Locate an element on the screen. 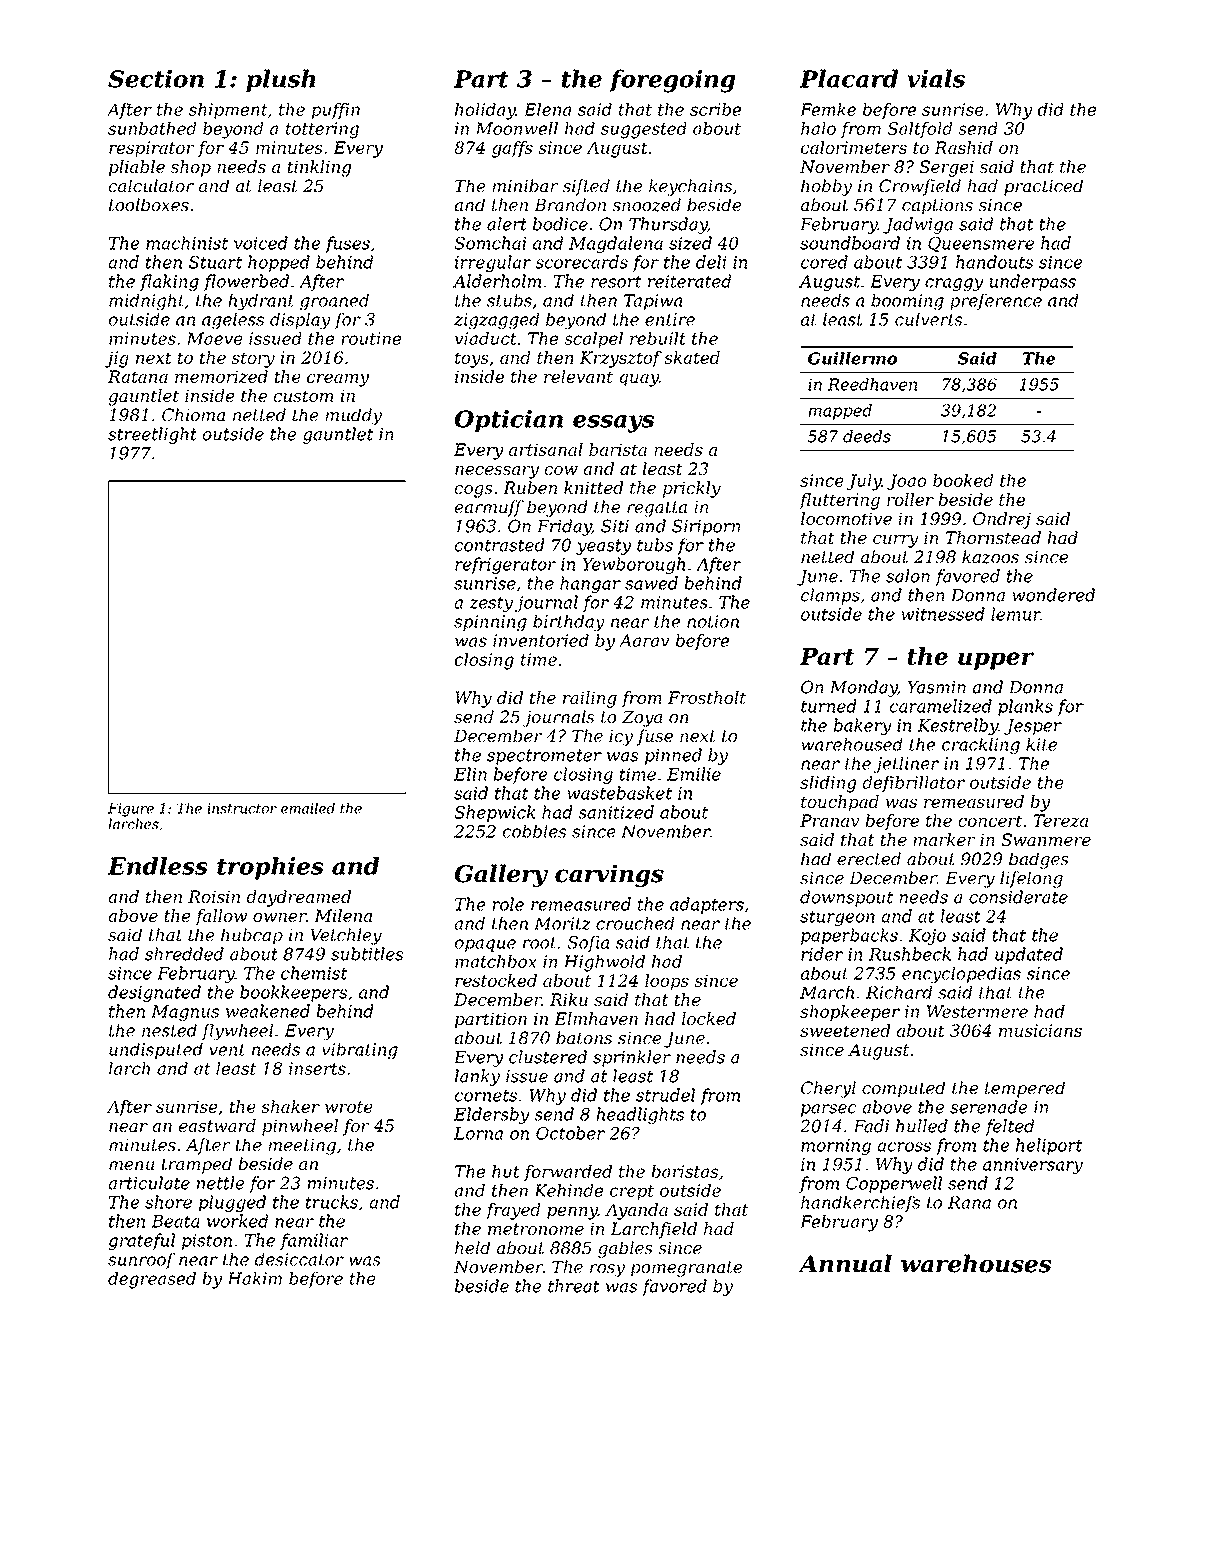 The width and height of the screenshot is (1206, 1560). culverts is located at coordinates (928, 319).
